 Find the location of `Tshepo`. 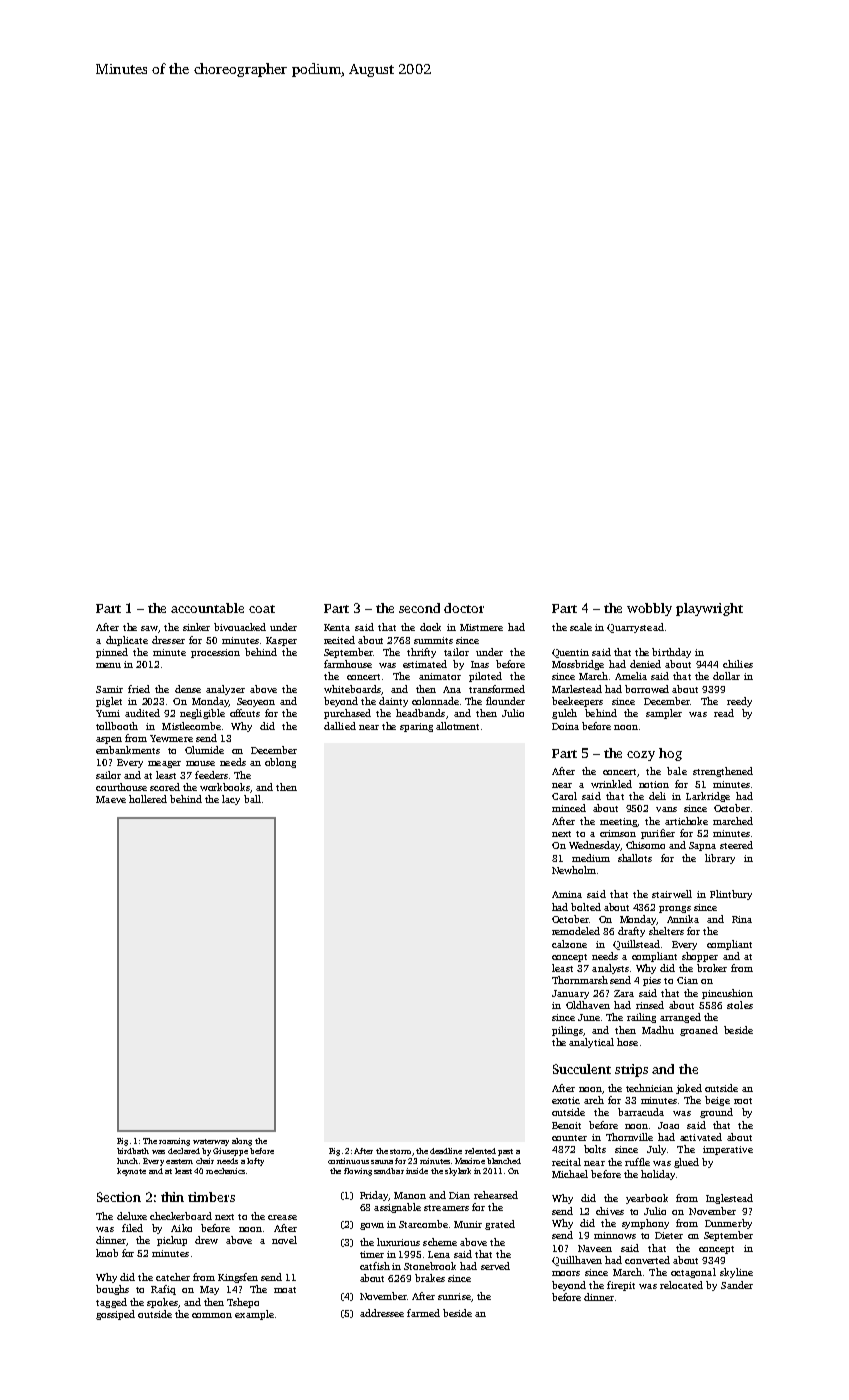

Tshepo is located at coordinates (243, 1303).
